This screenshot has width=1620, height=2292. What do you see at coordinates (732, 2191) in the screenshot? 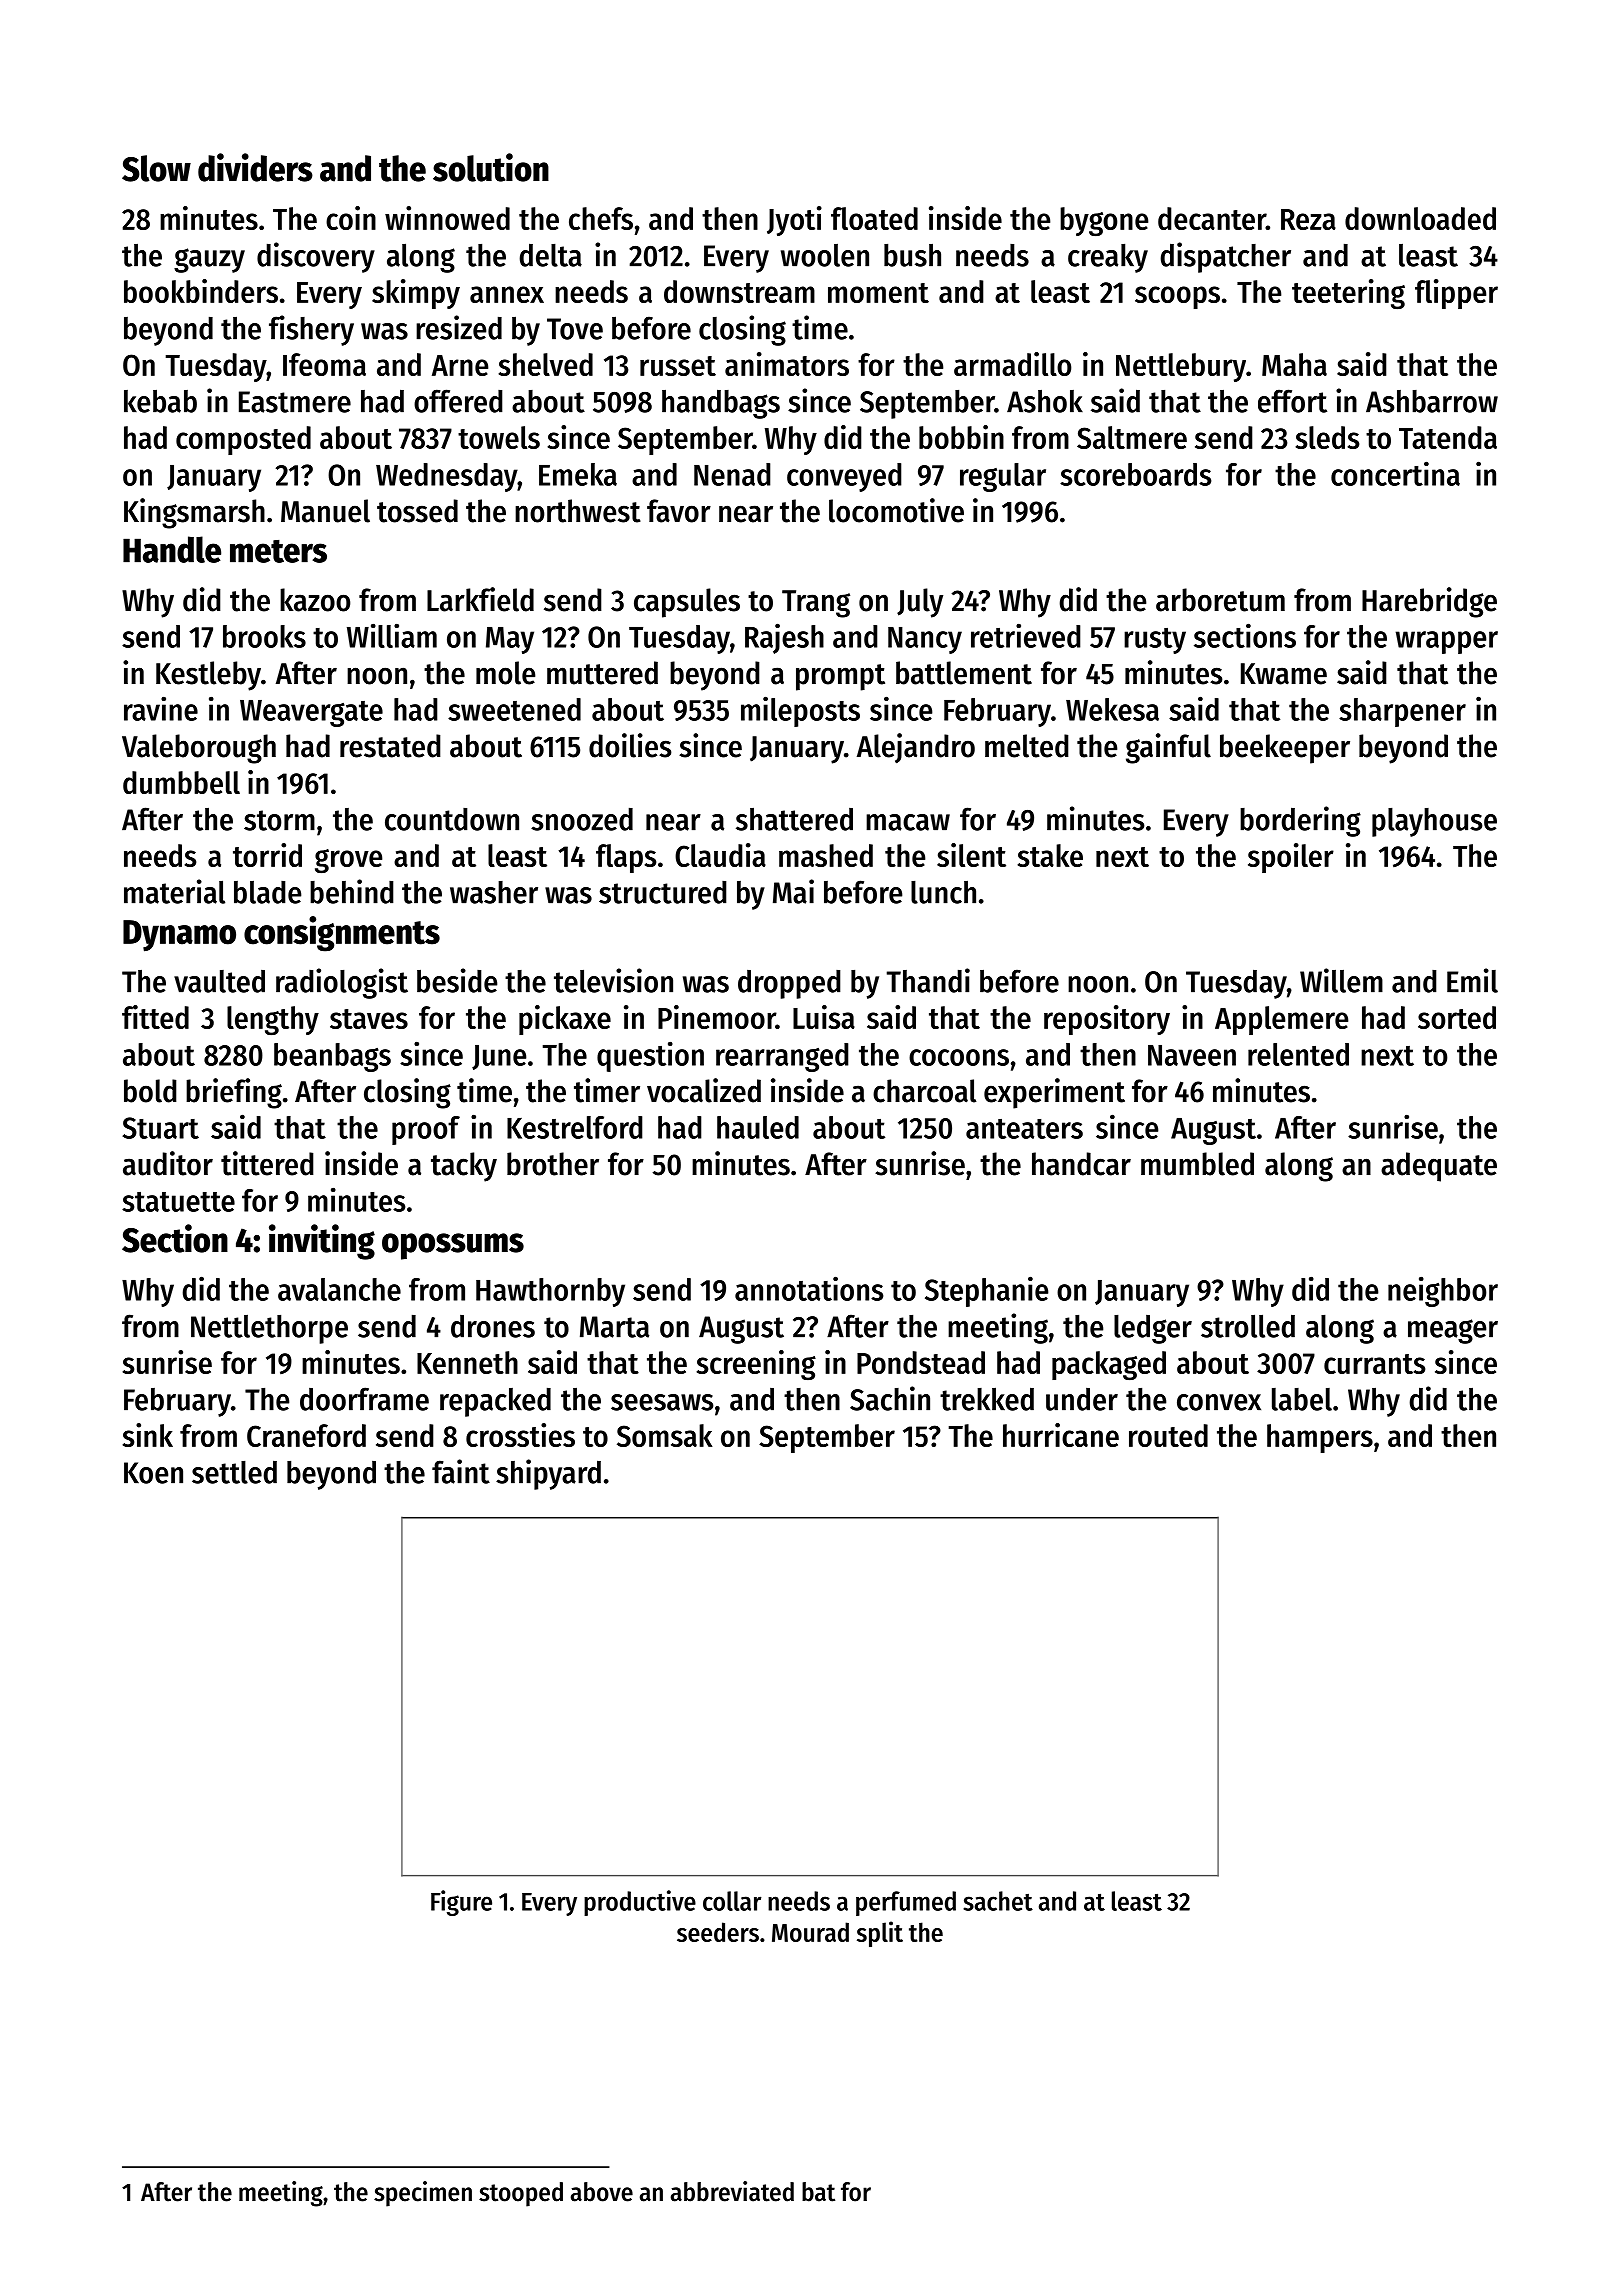
I see `abbreviated` at bounding box center [732, 2191].
